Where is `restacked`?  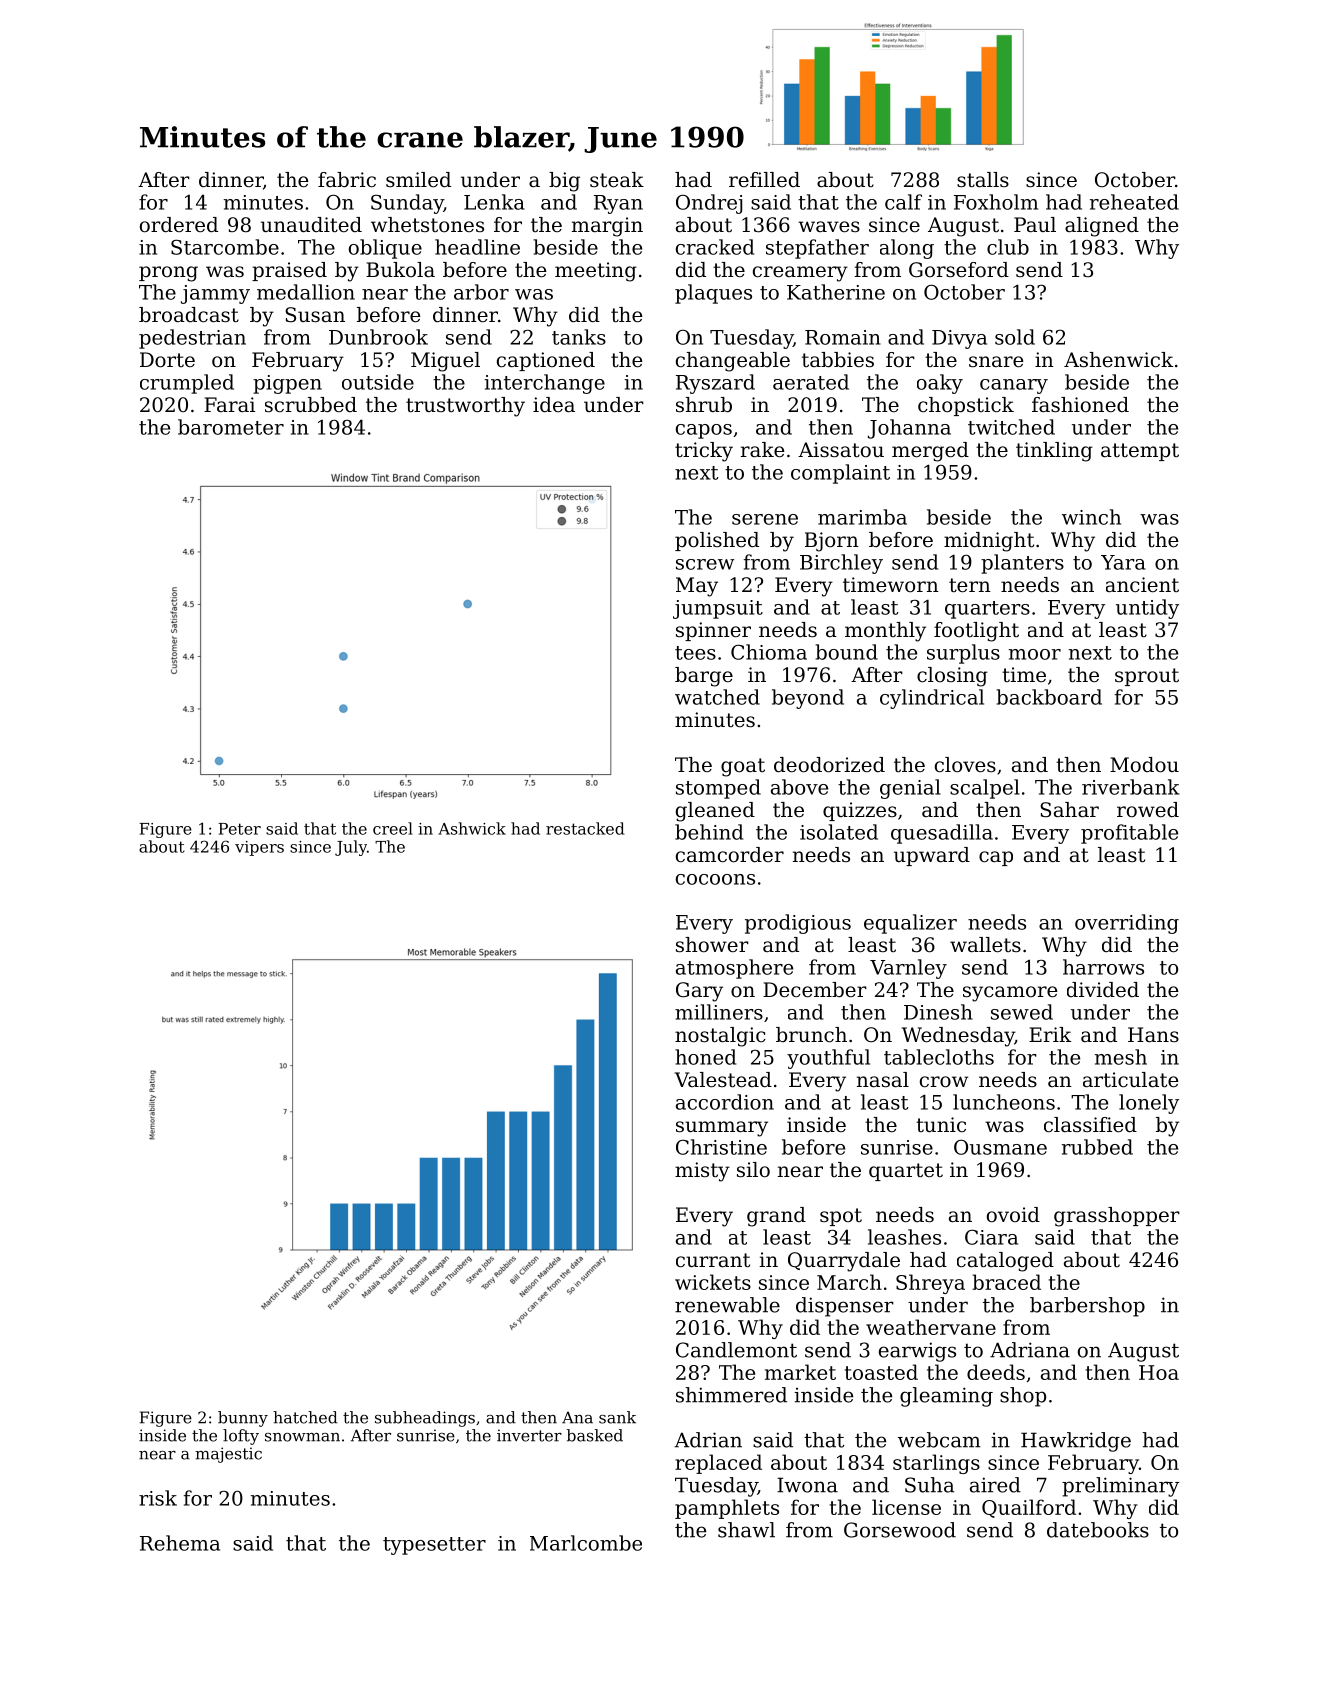 restacked is located at coordinates (585, 828).
